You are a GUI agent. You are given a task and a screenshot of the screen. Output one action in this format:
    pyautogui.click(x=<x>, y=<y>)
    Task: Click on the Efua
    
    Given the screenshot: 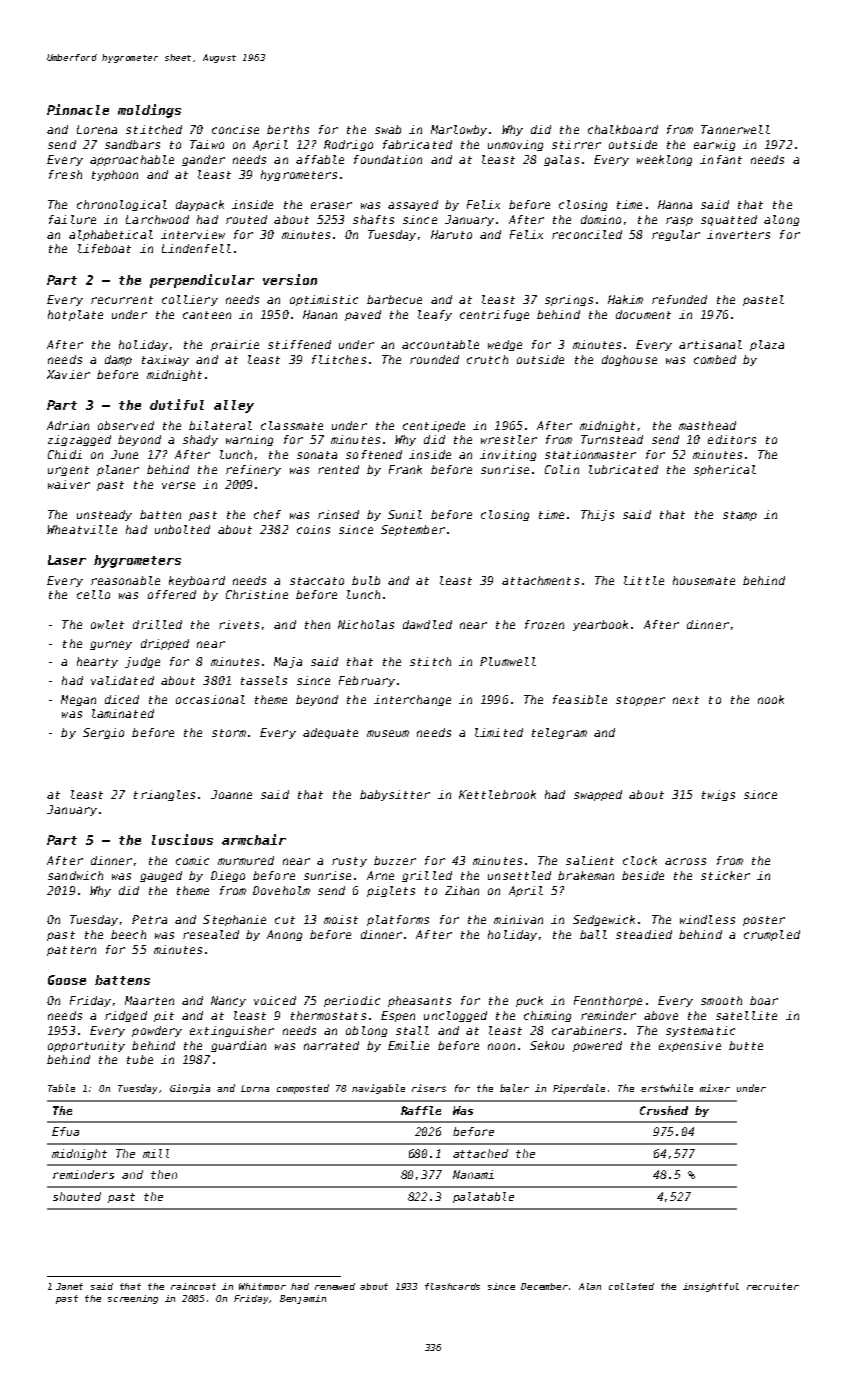 What is the action you would take?
    pyautogui.click(x=65, y=1131)
